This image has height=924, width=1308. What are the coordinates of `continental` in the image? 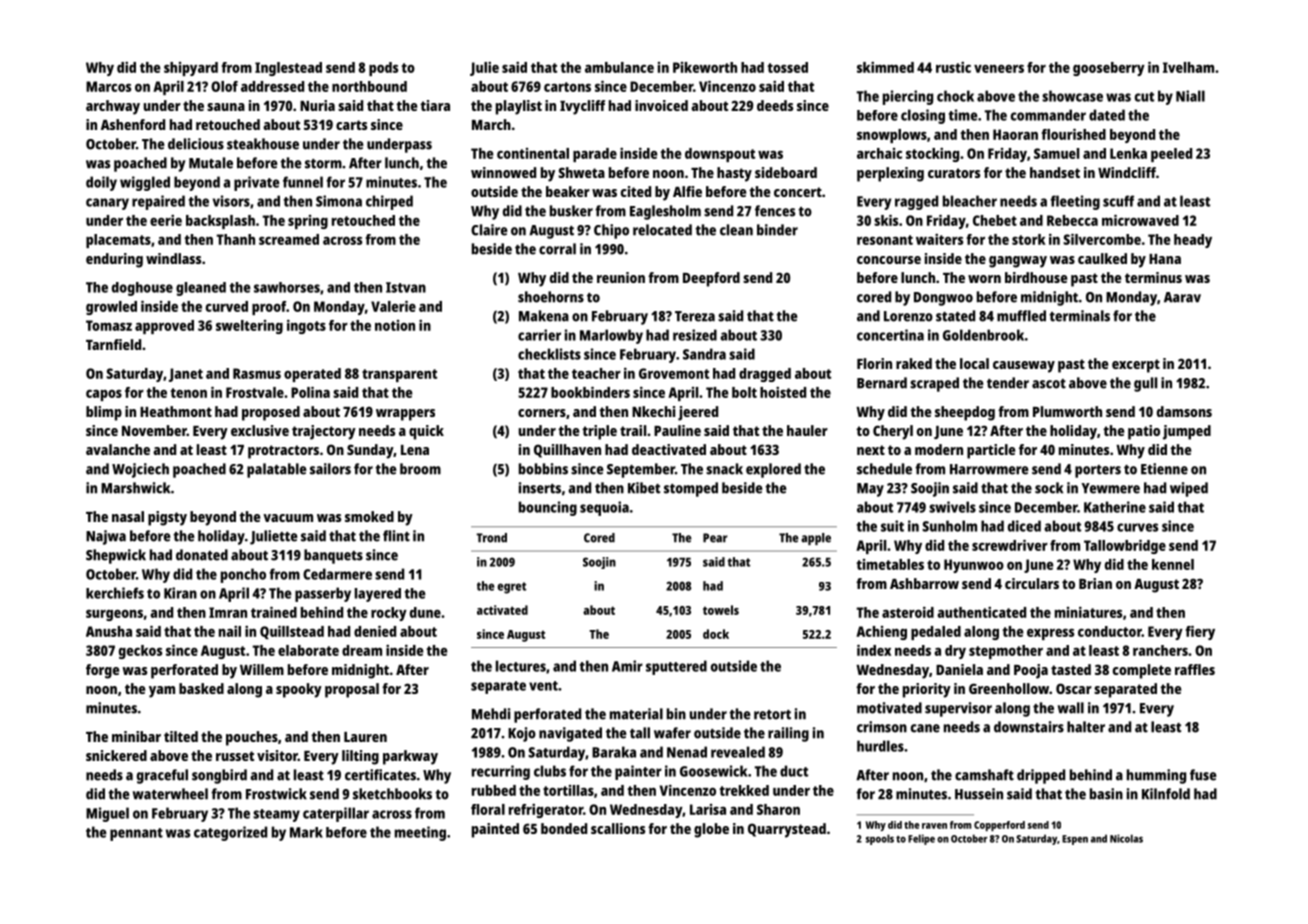 It's located at (533, 153).
